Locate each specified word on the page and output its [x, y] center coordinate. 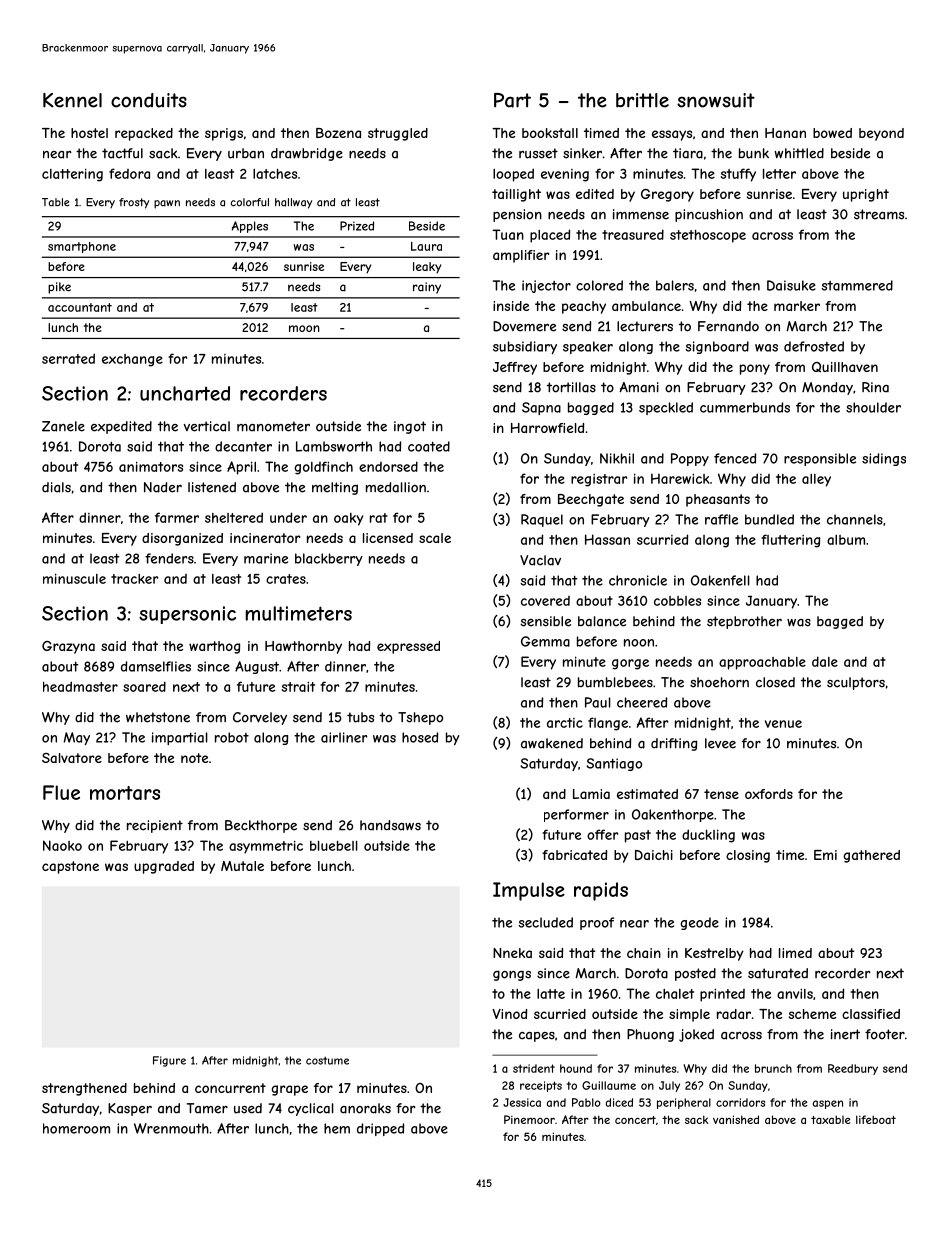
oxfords [769, 794]
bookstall [550, 133]
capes [537, 1037]
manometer [273, 426]
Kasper [130, 1109]
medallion [396, 487]
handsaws [390, 825]
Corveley [260, 718]
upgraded [164, 867]
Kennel [72, 100]
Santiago [614, 764]
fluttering [790, 541]
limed [795, 953]
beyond [881, 134]
